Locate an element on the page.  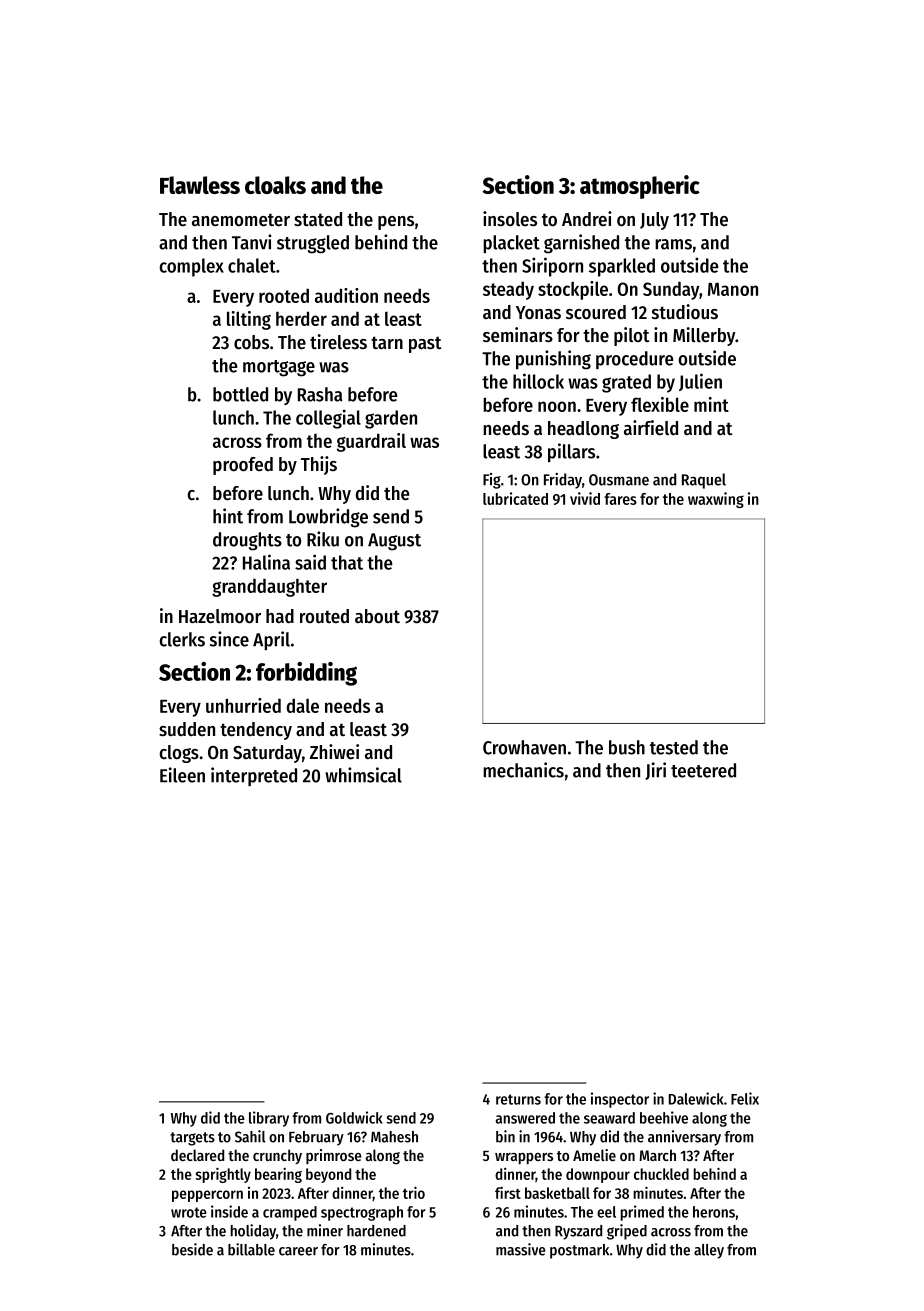
waxwing is located at coordinates (716, 500).
